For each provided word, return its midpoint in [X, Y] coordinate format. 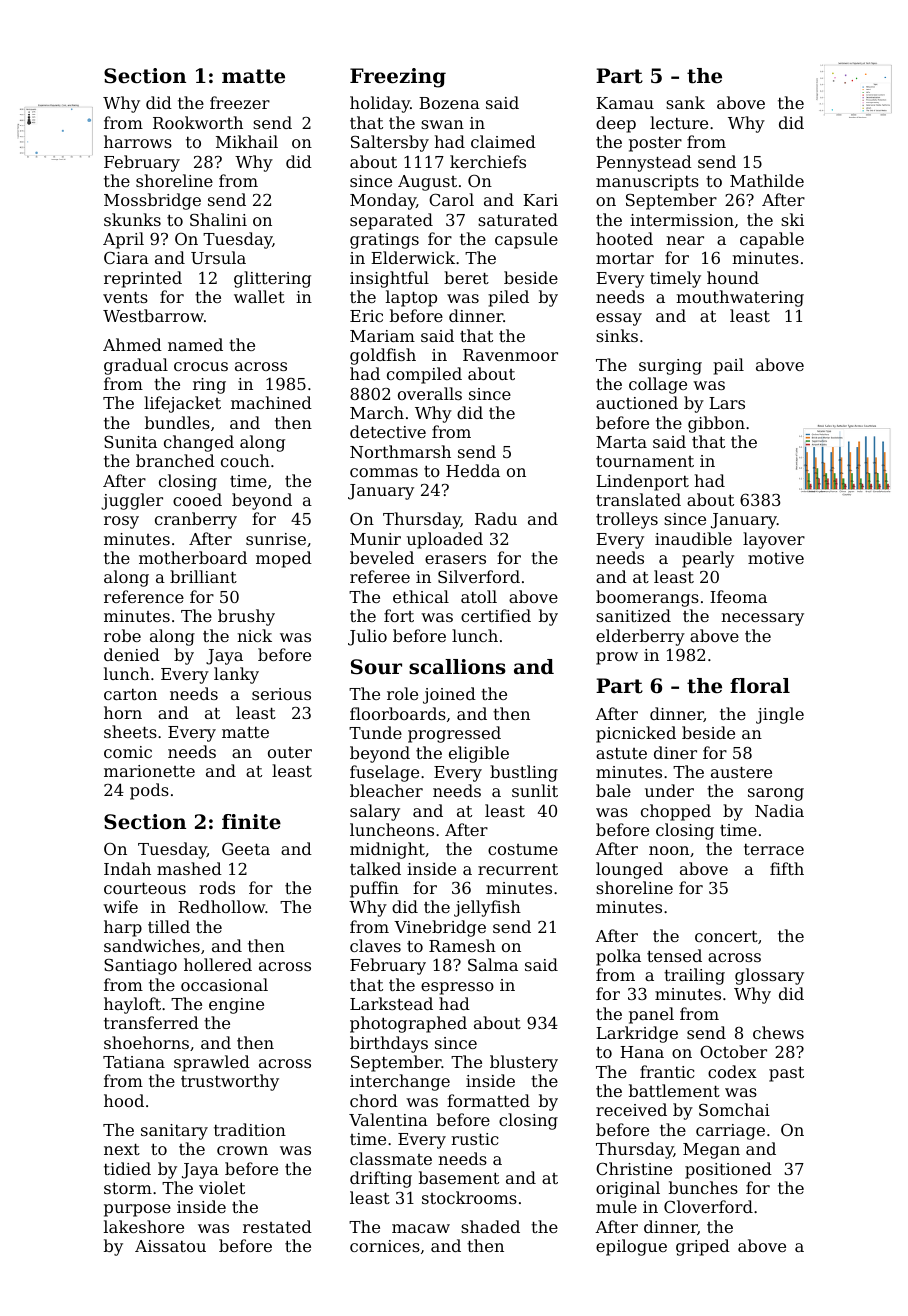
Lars [727, 403]
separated [391, 221]
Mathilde [767, 180]
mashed [189, 868]
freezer [240, 102]
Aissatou [170, 1246]
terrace [774, 849]
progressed [454, 734]
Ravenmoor [510, 355]
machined [271, 402]
